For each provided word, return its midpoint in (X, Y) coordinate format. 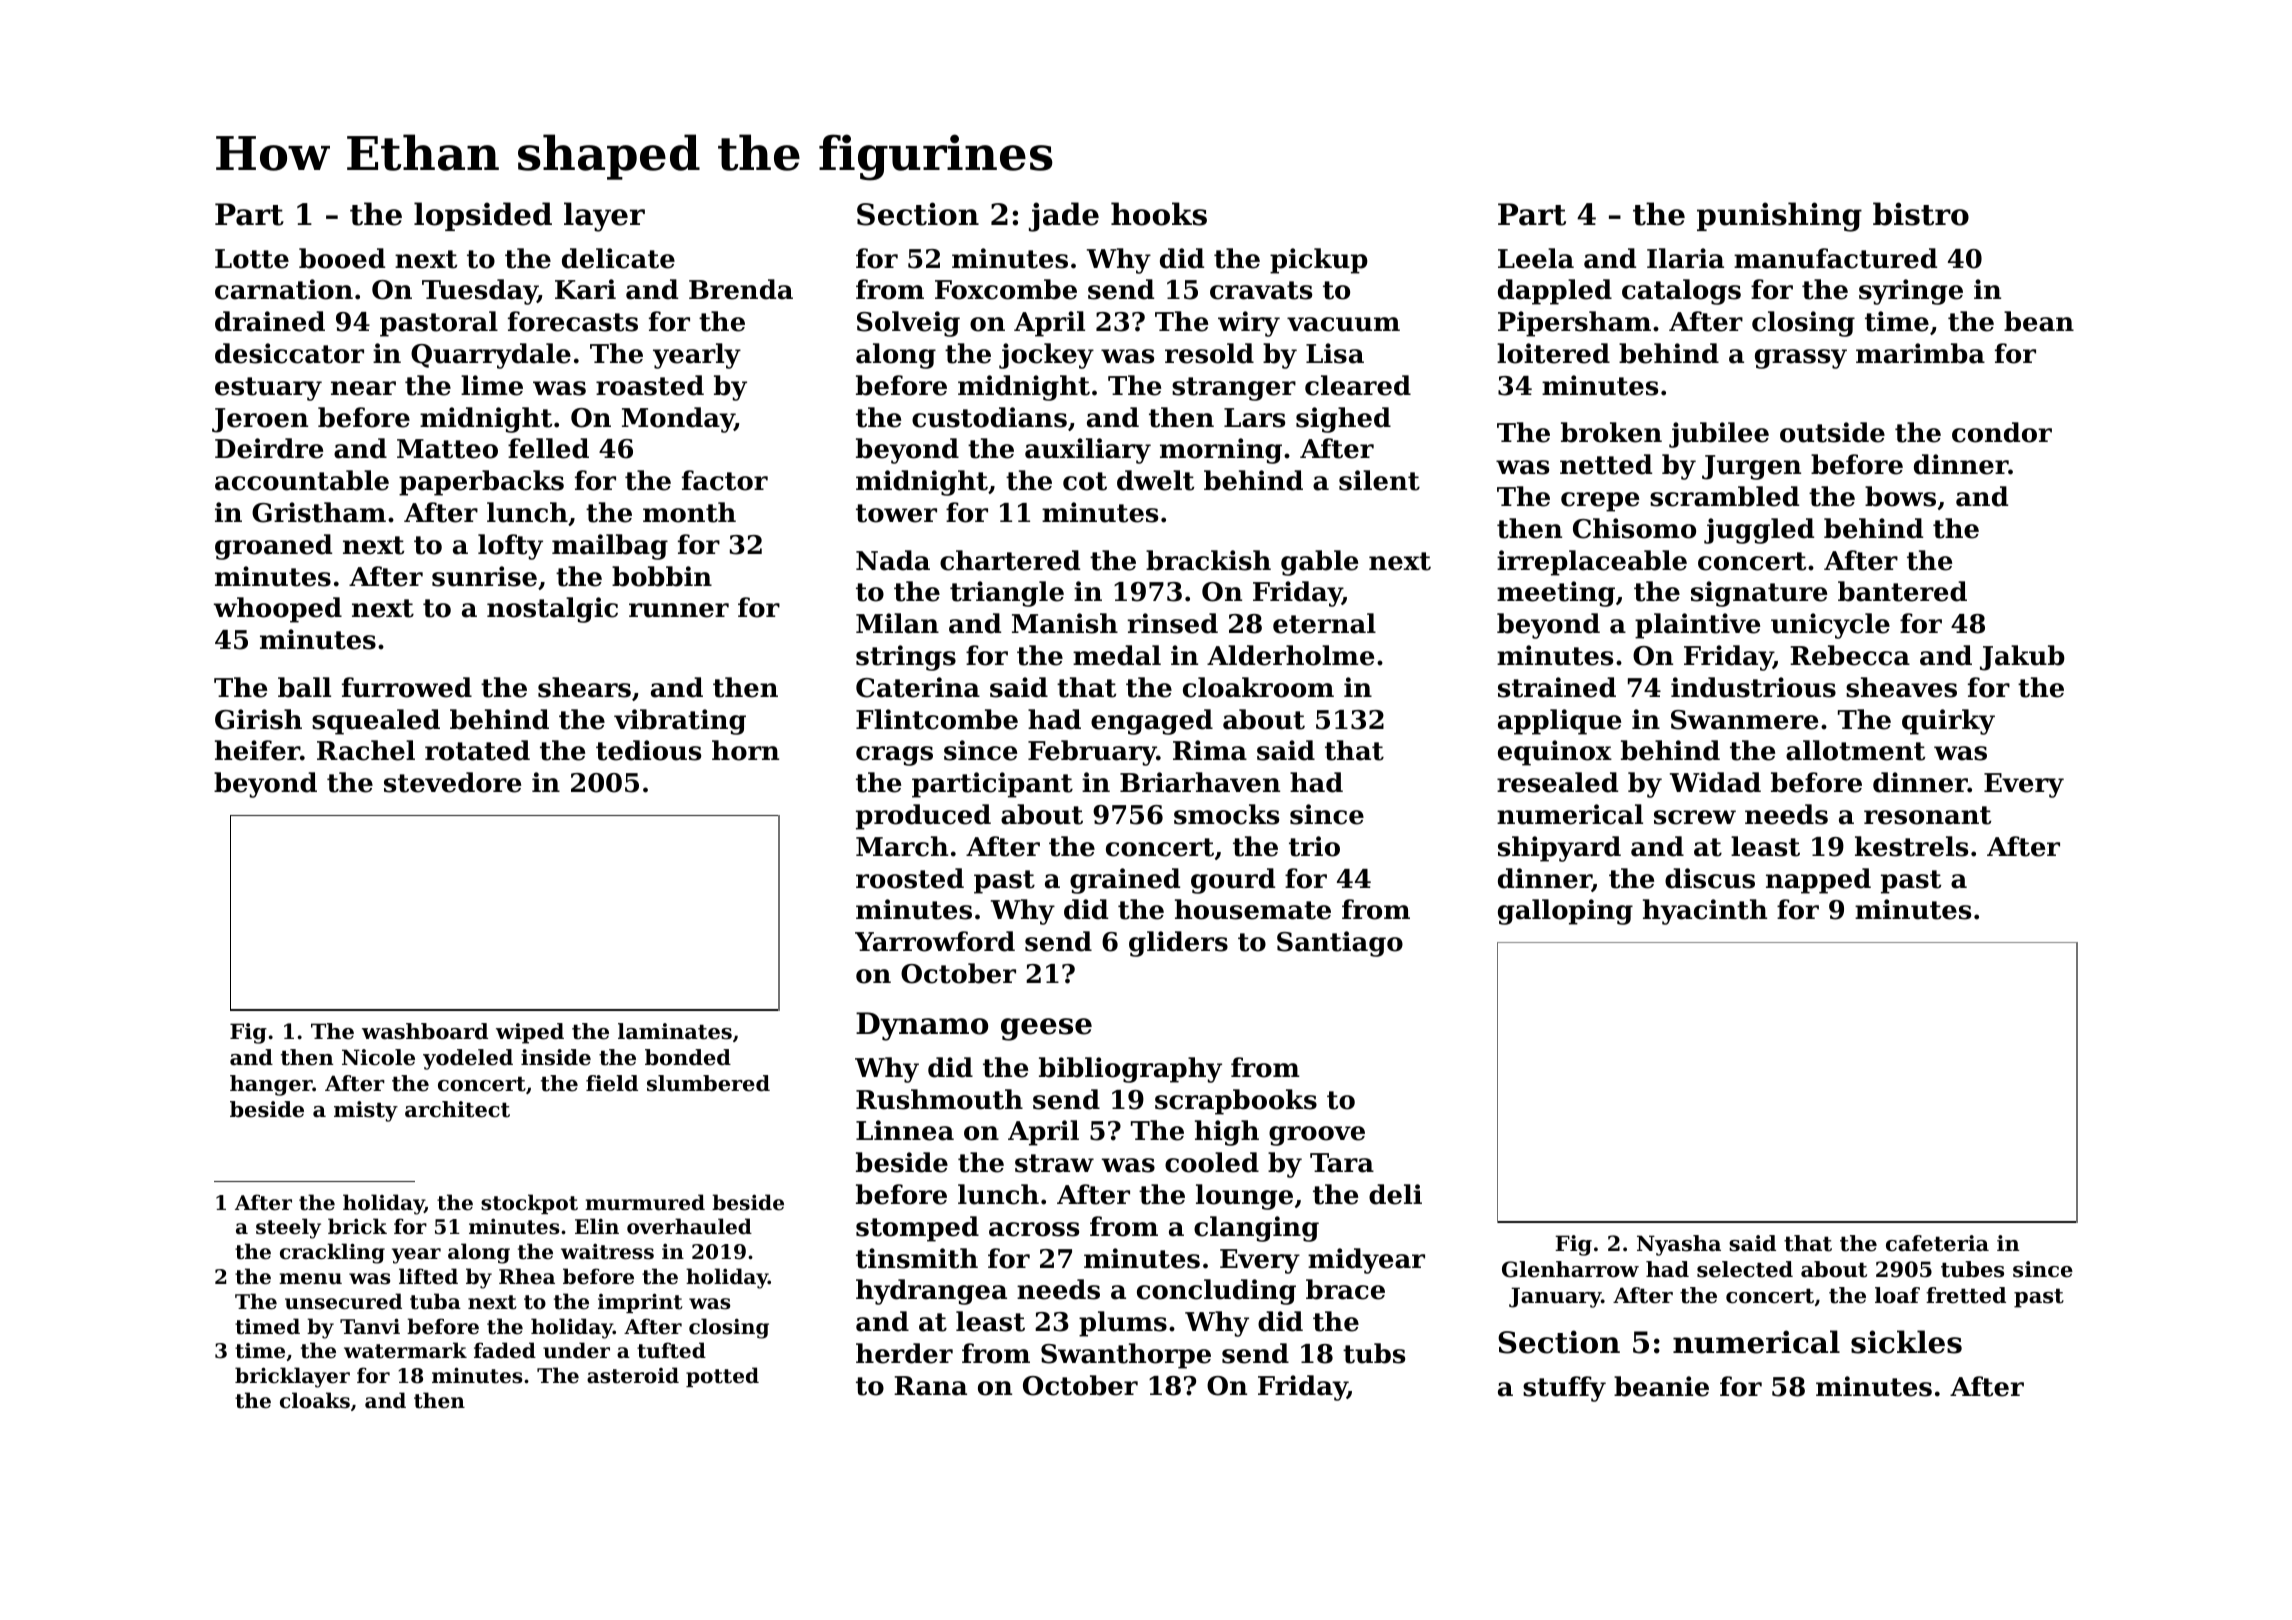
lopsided (483, 216)
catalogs (1681, 292)
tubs (1374, 1353)
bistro (1921, 214)
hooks (1159, 214)
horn (745, 750)
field (612, 1083)
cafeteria (1937, 1243)
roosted (910, 878)
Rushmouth (939, 1099)
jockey (1046, 356)
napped (1818, 881)
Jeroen (260, 420)
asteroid (633, 1375)
